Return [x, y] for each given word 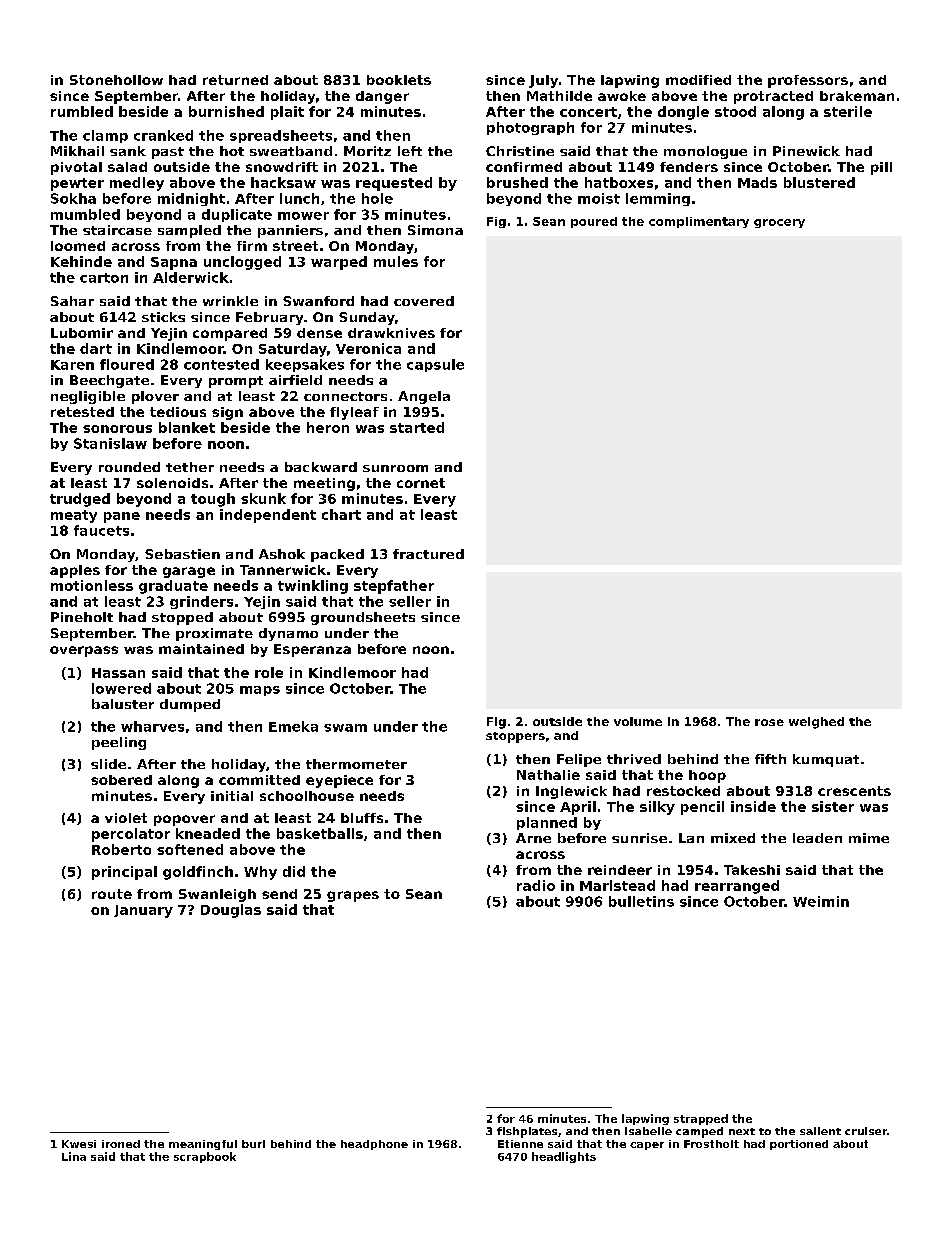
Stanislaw [110, 443]
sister [833, 806]
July [543, 81]
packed [337, 555]
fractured [428, 554]
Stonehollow [116, 80]
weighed [816, 723]
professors [808, 81]
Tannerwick [283, 570]
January [143, 911]
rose [769, 722]
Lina [74, 1156]
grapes [353, 896]
